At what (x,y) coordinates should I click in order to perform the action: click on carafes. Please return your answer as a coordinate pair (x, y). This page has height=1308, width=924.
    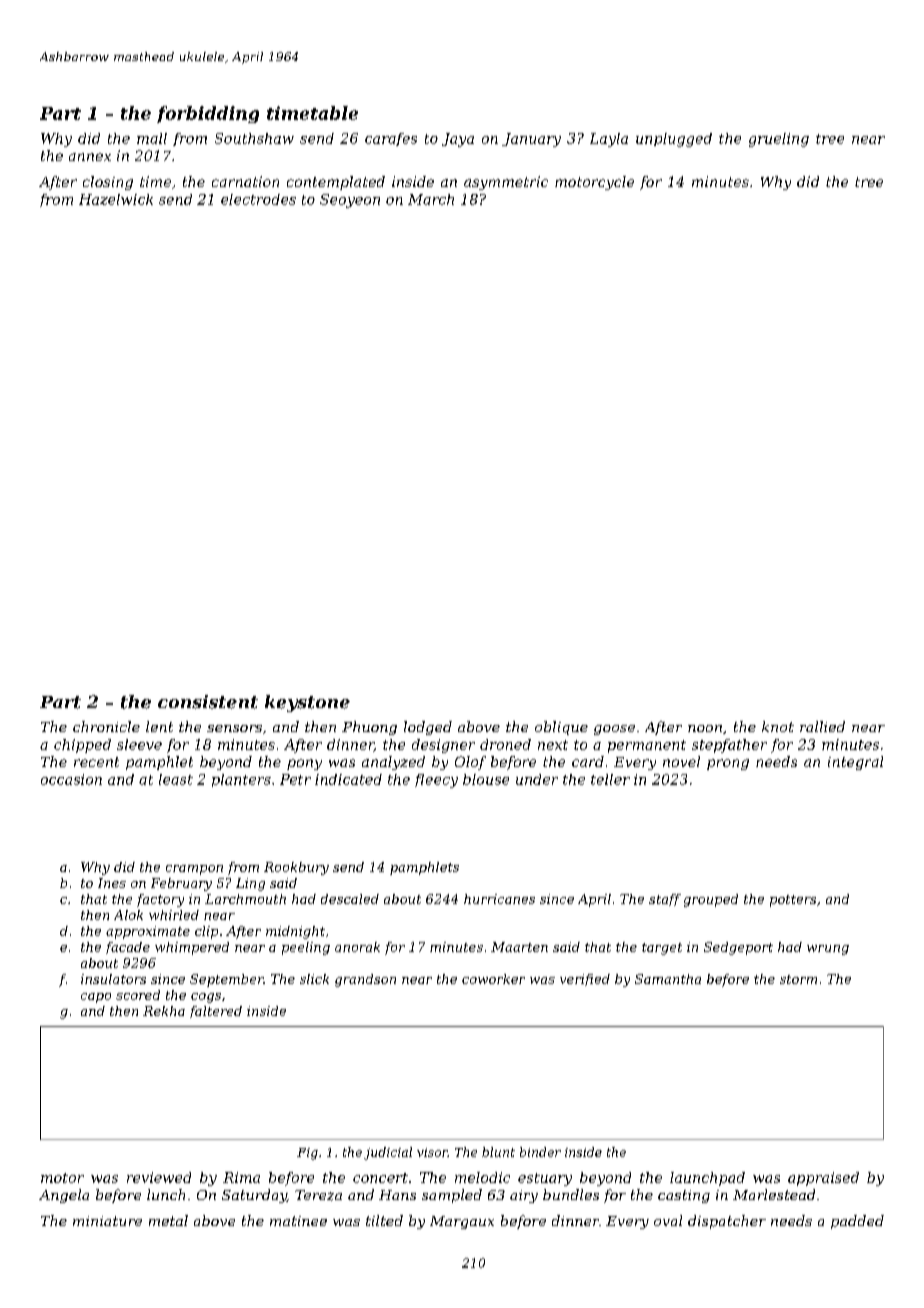
    Looking at the image, I should click on (391, 139).
